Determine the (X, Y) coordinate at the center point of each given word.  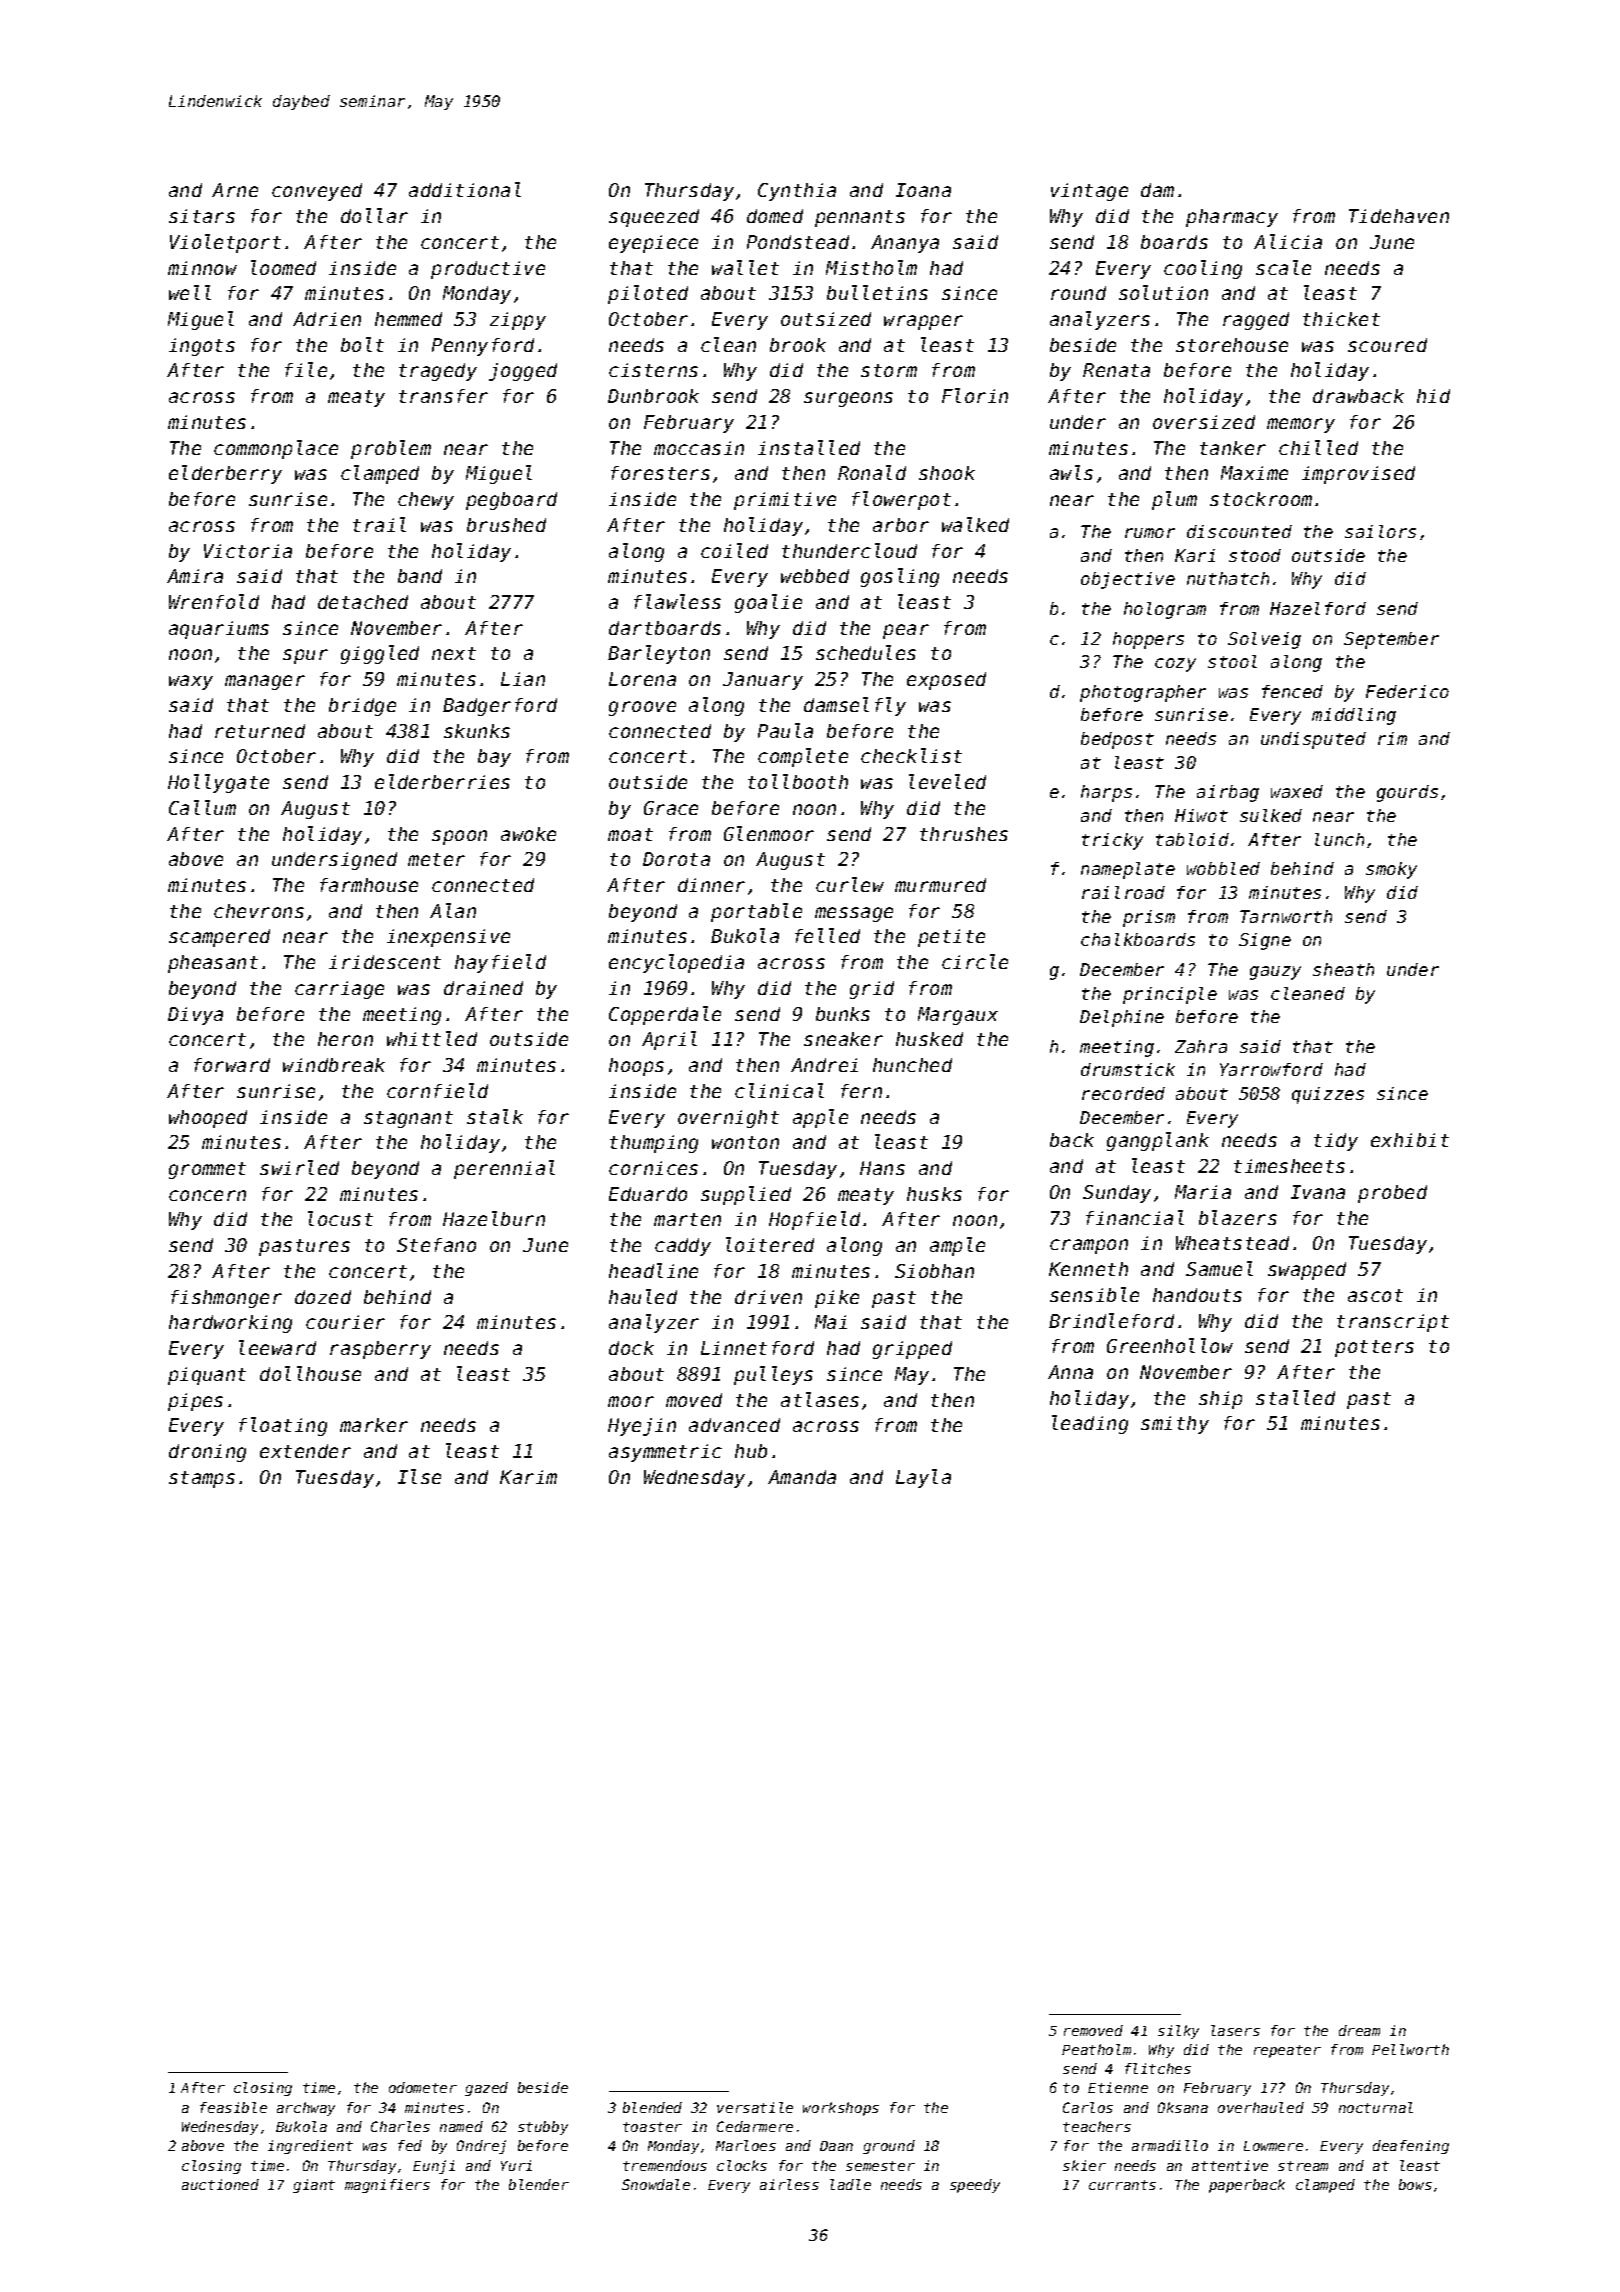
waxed (1297, 791)
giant (314, 2186)
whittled (432, 1038)
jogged (523, 372)
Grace (671, 808)
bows (1415, 2184)
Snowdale (656, 2184)
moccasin (699, 448)
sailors (1380, 531)
